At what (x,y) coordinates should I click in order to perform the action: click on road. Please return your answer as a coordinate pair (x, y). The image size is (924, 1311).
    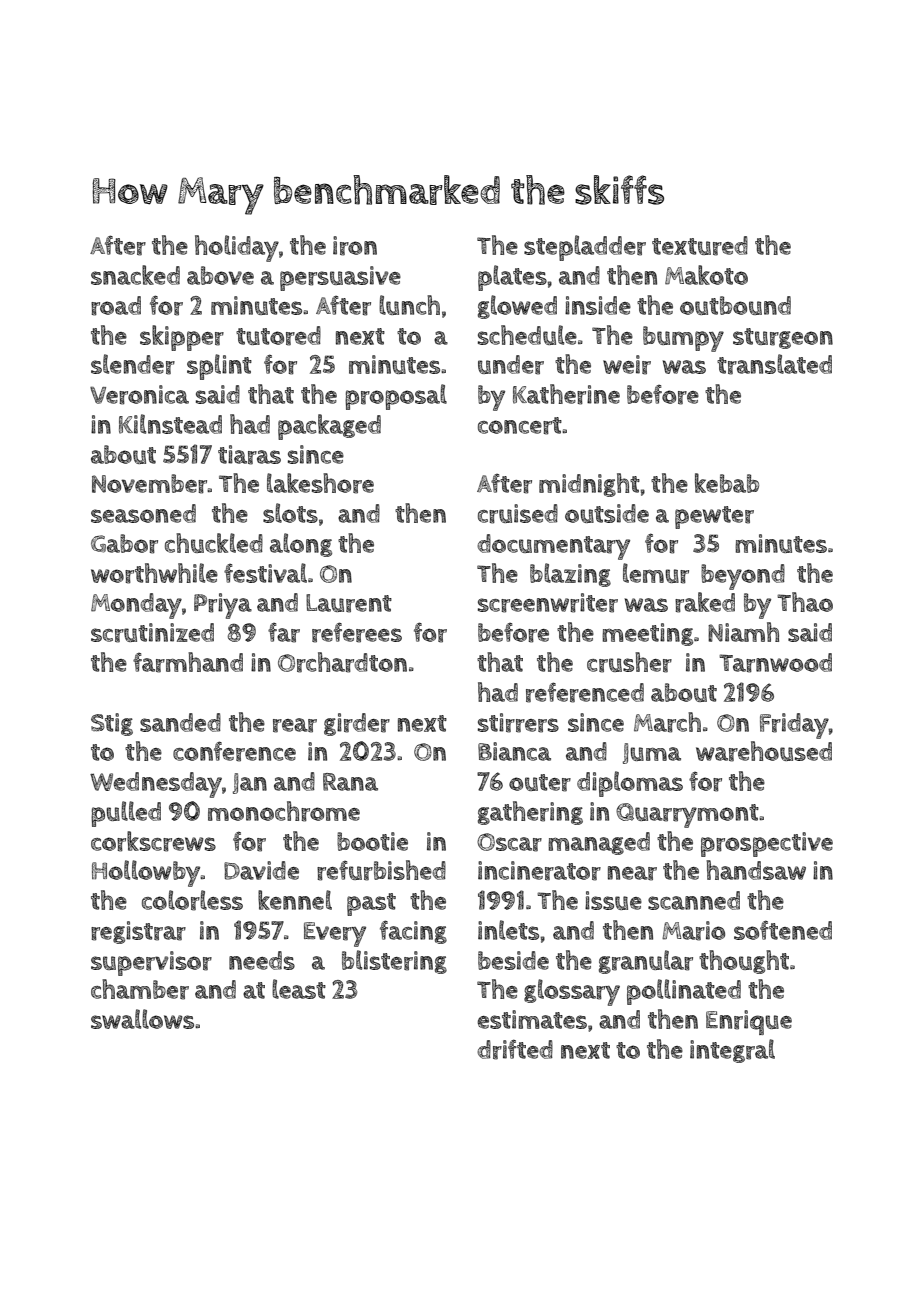
    Looking at the image, I should click on (116, 306).
